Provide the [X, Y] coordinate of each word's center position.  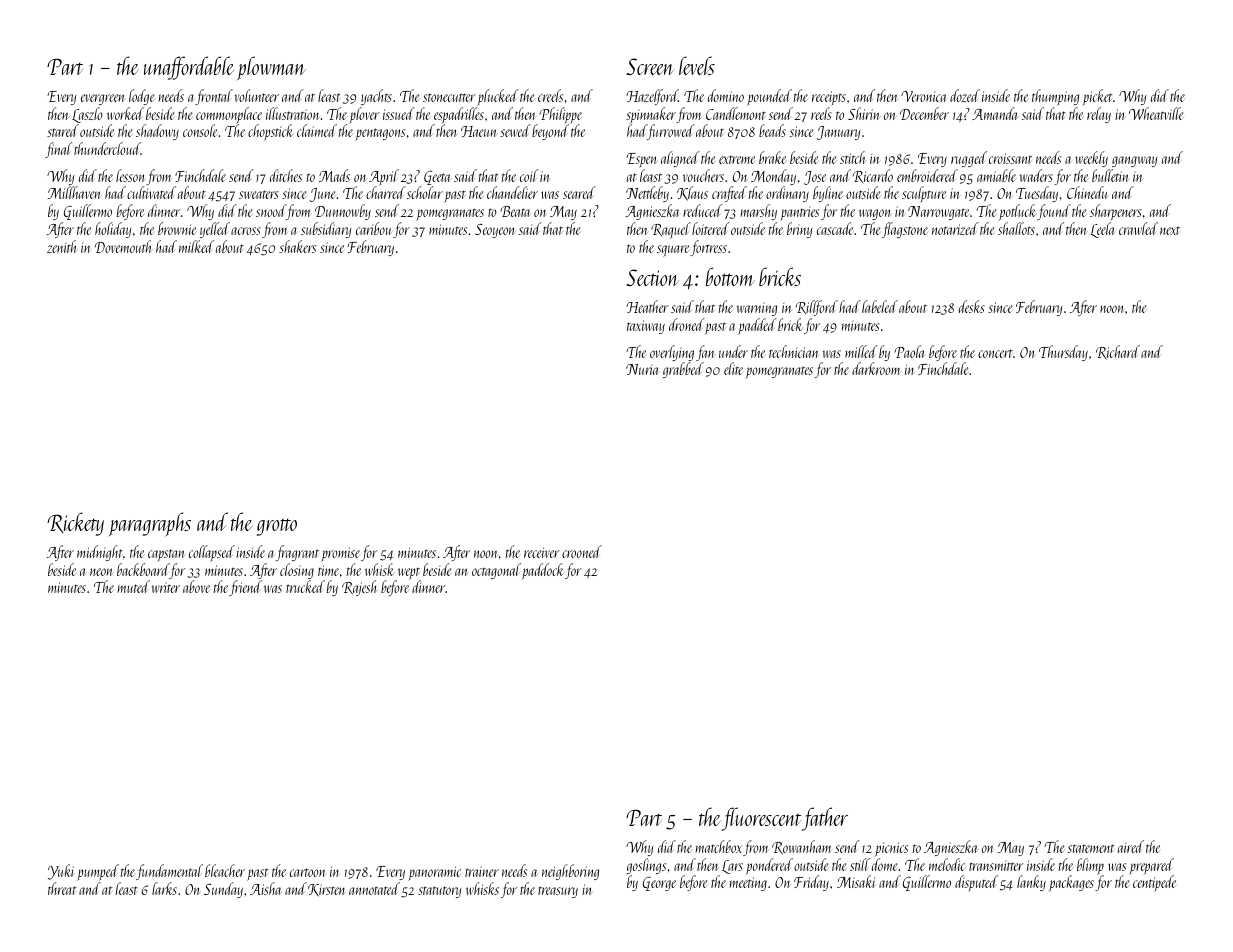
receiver [542, 552]
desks [972, 306]
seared [579, 192]
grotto [277, 527]
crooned [582, 551]
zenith [61, 246]
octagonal [496, 571]
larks [164, 888]
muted [134, 586]
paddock [543, 571]
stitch [853, 157]
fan [705, 353]
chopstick [270, 132]
